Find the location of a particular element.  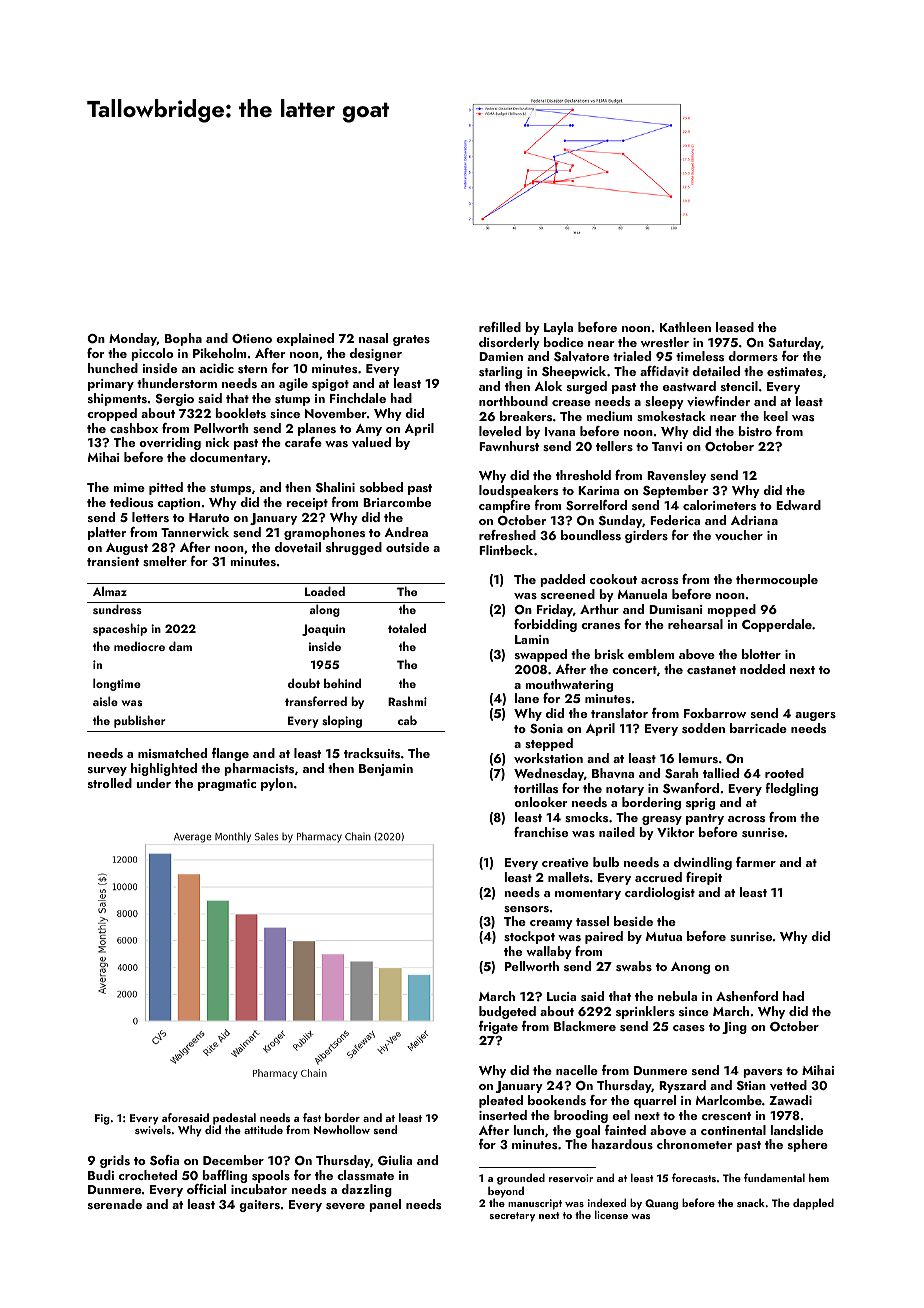

Andrea is located at coordinates (406, 532).
